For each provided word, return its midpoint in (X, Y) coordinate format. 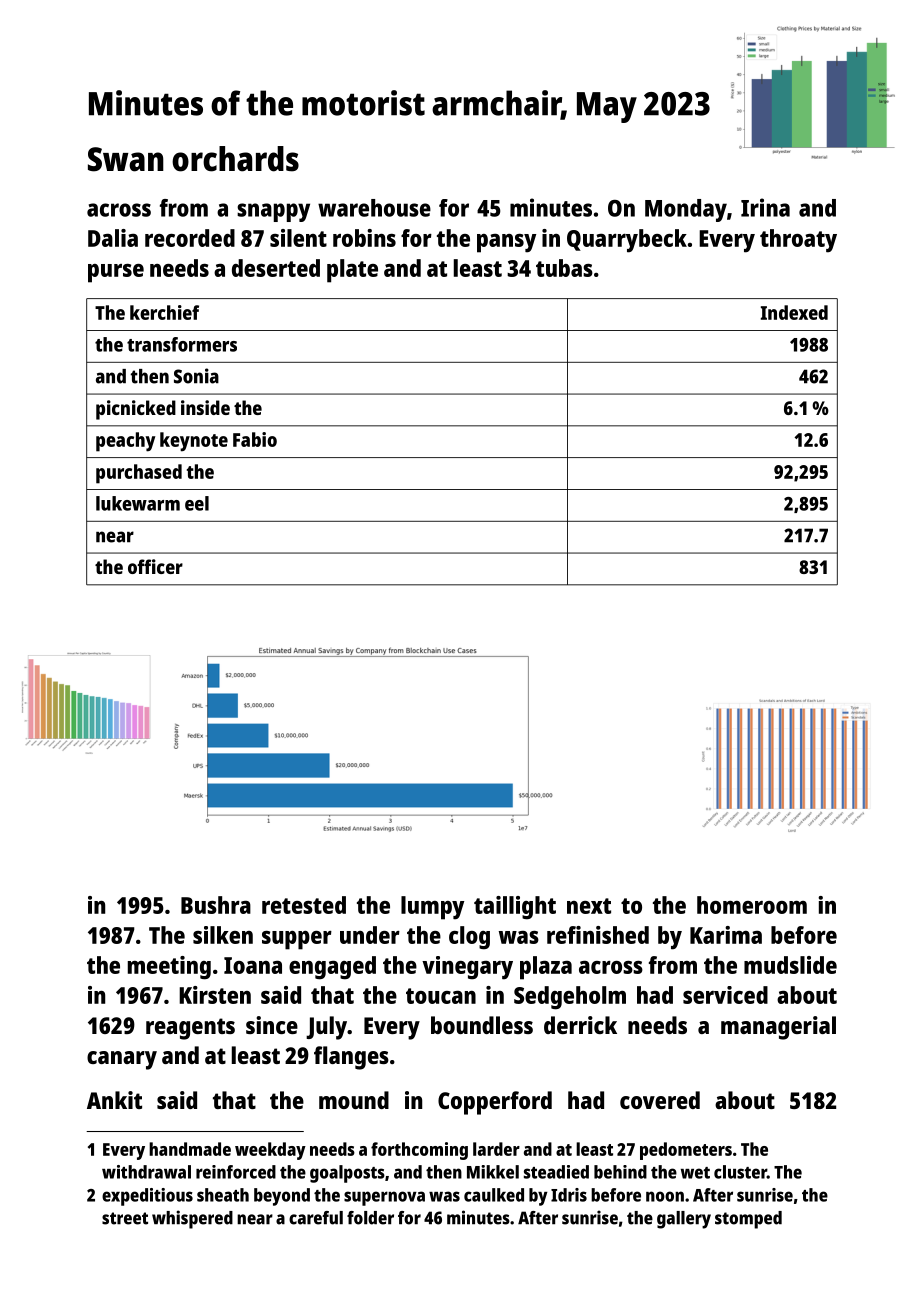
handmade (190, 1149)
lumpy (432, 908)
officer (155, 566)
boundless (482, 1025)
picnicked (136, 410)
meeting (169, 968)
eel (197, 503)
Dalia (113, 238)
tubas (564, 268)
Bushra (216, 905)
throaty (798, 241)
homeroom (752, 905)
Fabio (255, 439)
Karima (726, 935)
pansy (506, 243)
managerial (778, 1028)
